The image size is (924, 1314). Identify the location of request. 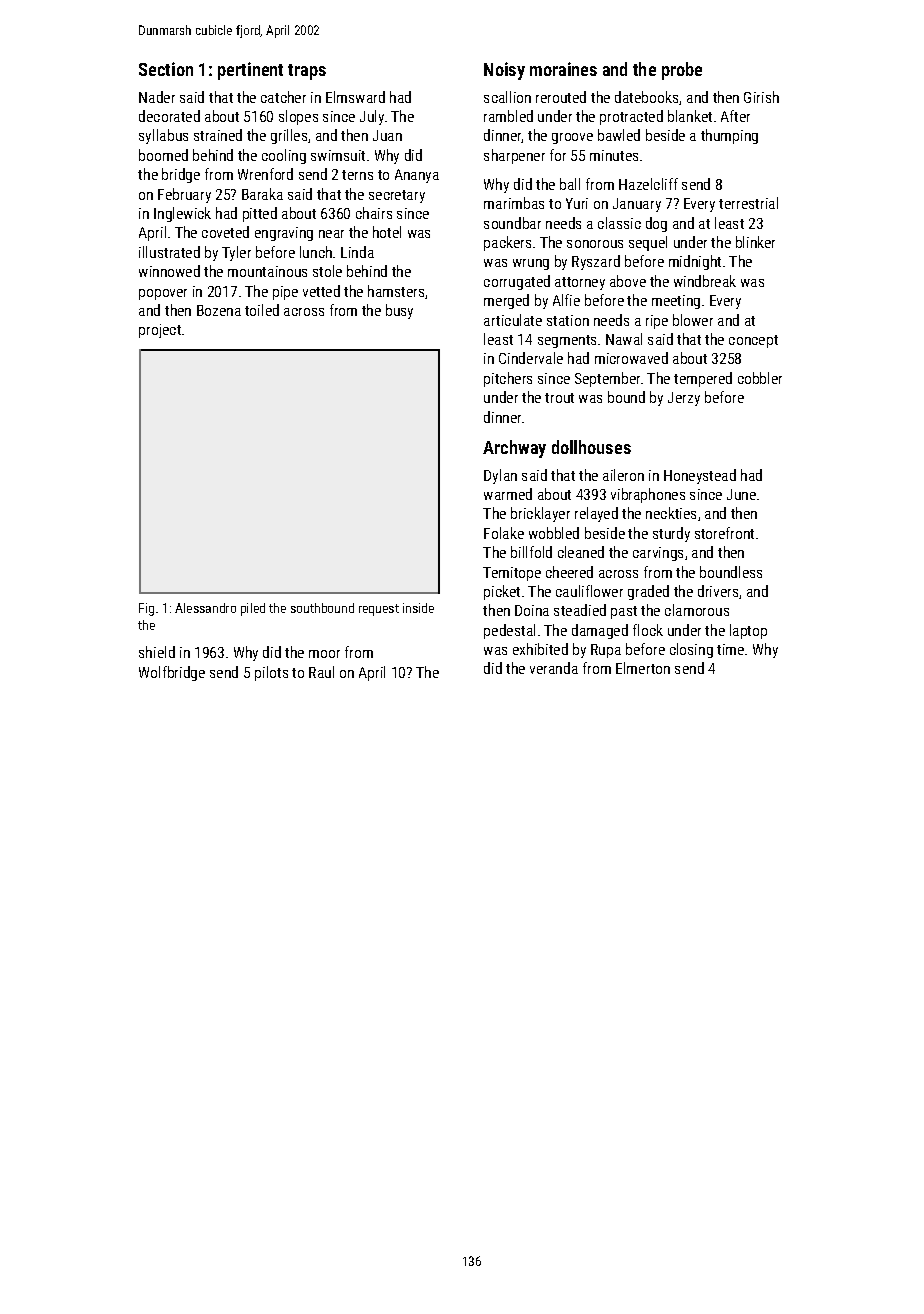
(379, 610).
